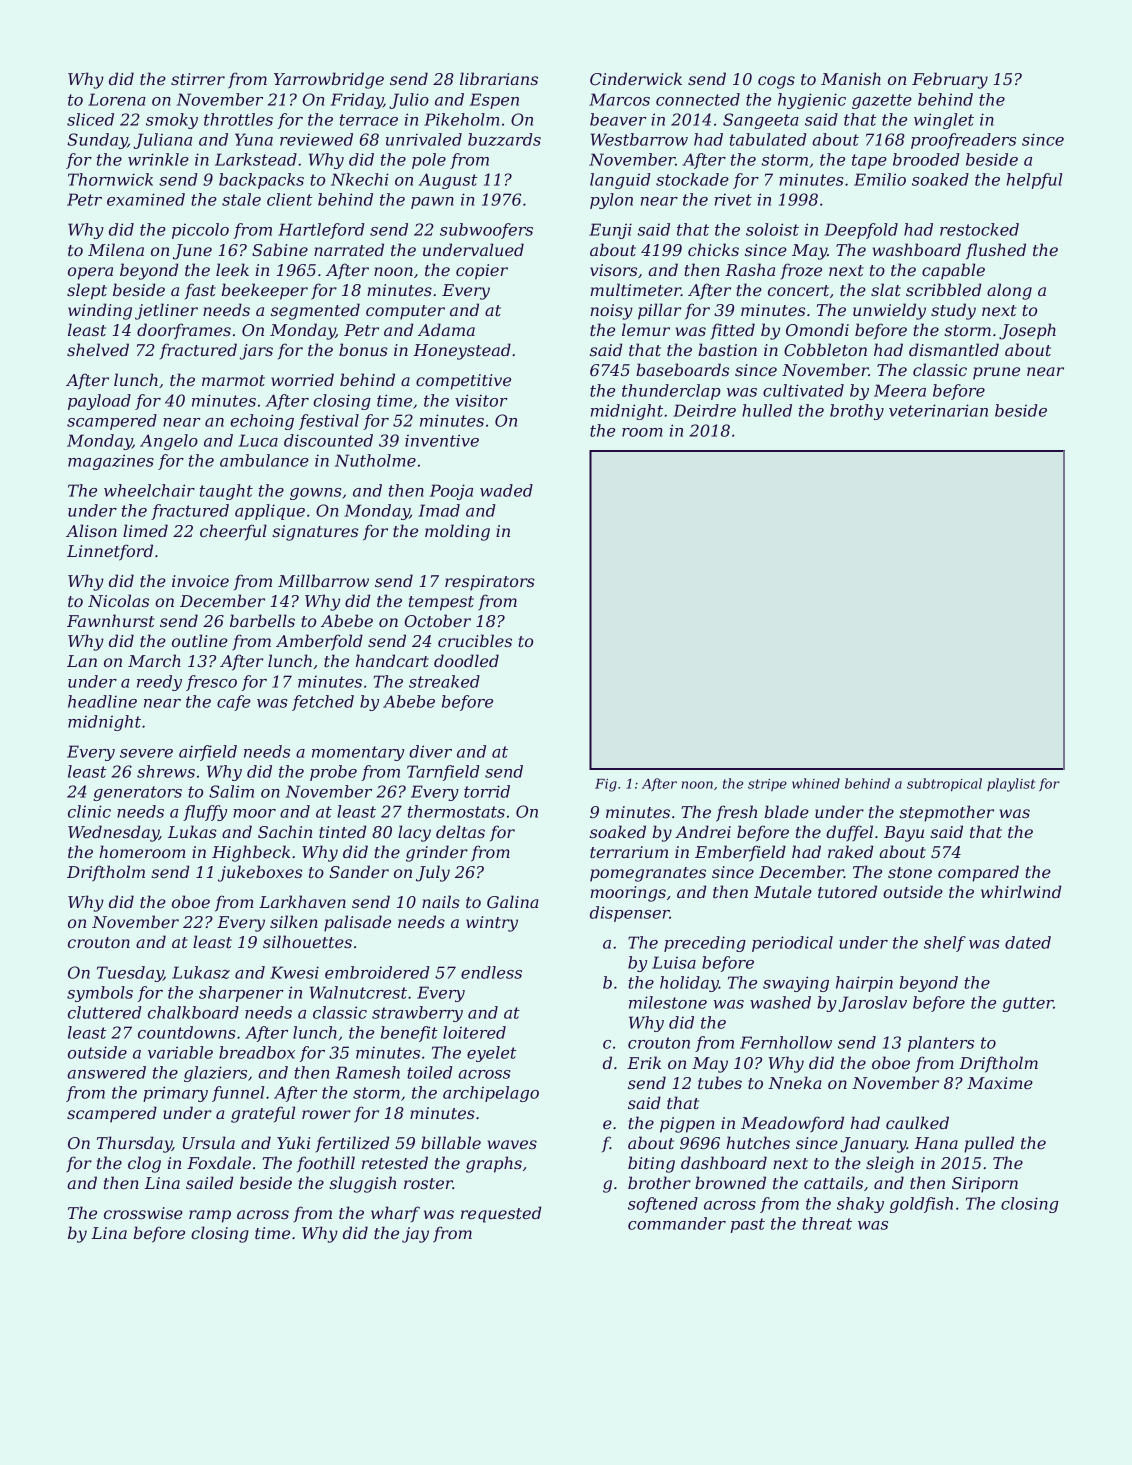 The width and height of the screenshot is (1132, 1465). Describe the element at coordinates (944, 785) in the screenshot. I see `subtropical` at that location.
